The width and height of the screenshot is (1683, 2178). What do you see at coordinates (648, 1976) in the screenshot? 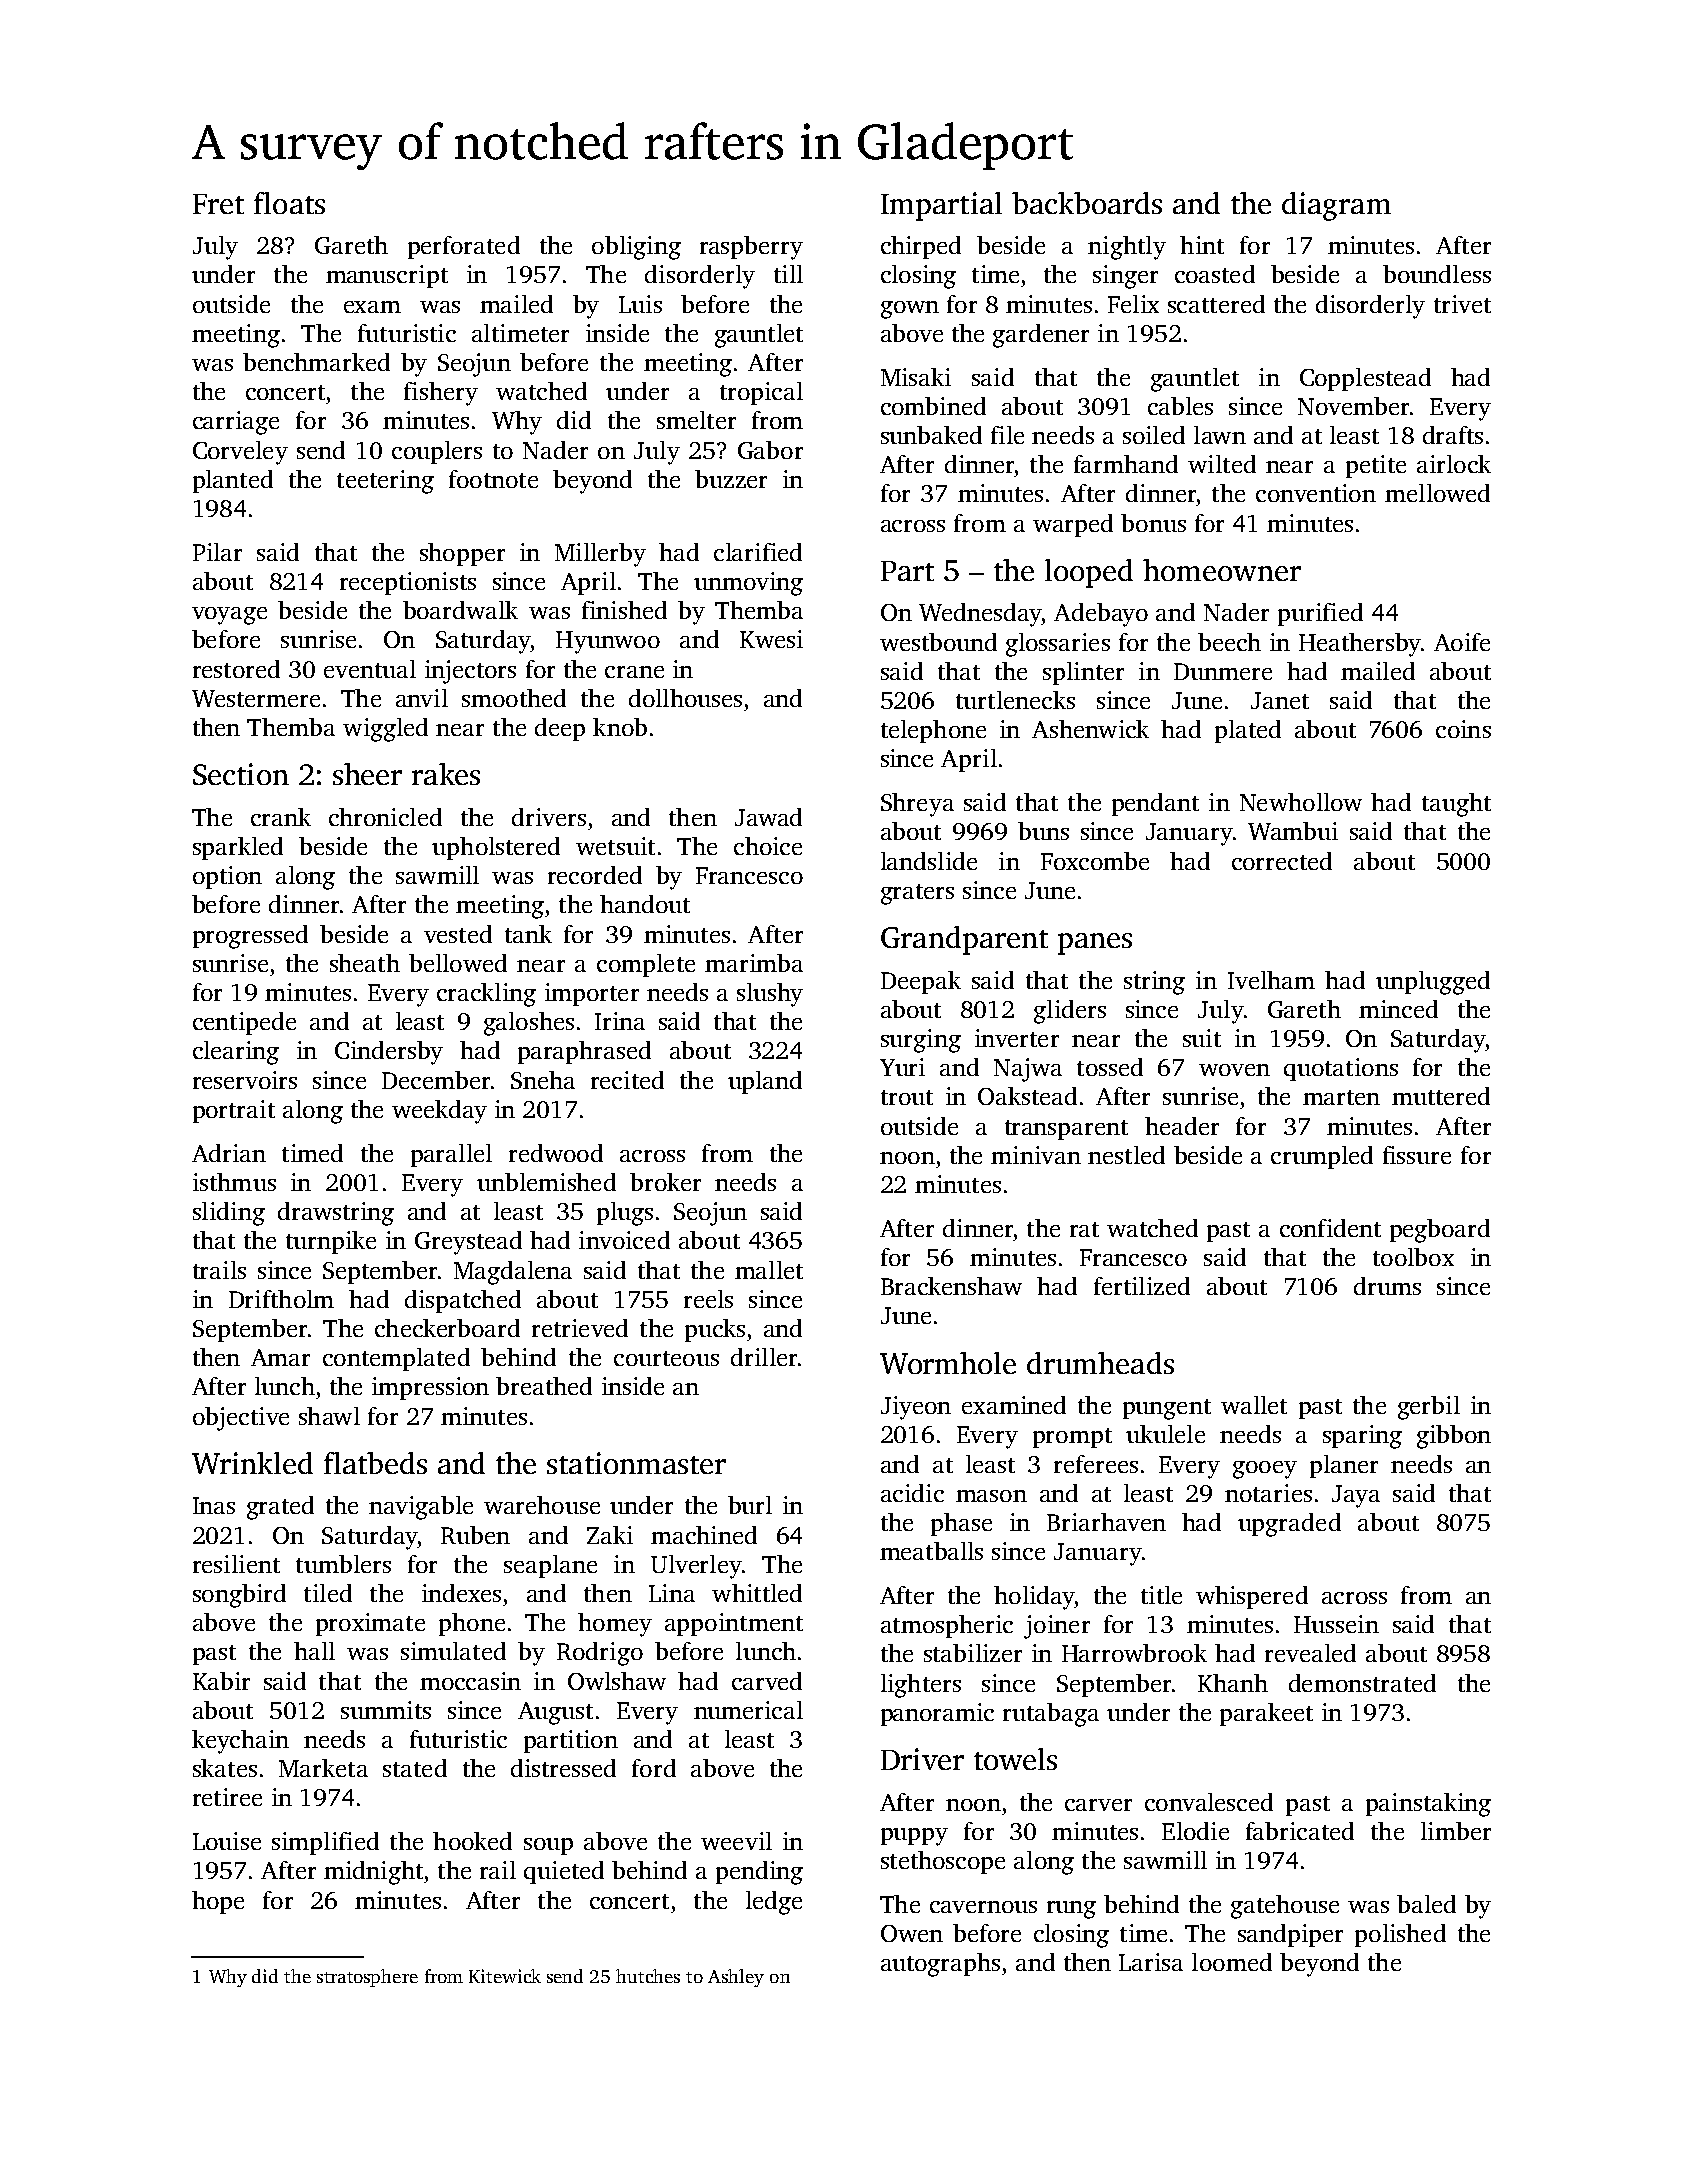
I see `hutches` at bounding box center [648, 1976].
